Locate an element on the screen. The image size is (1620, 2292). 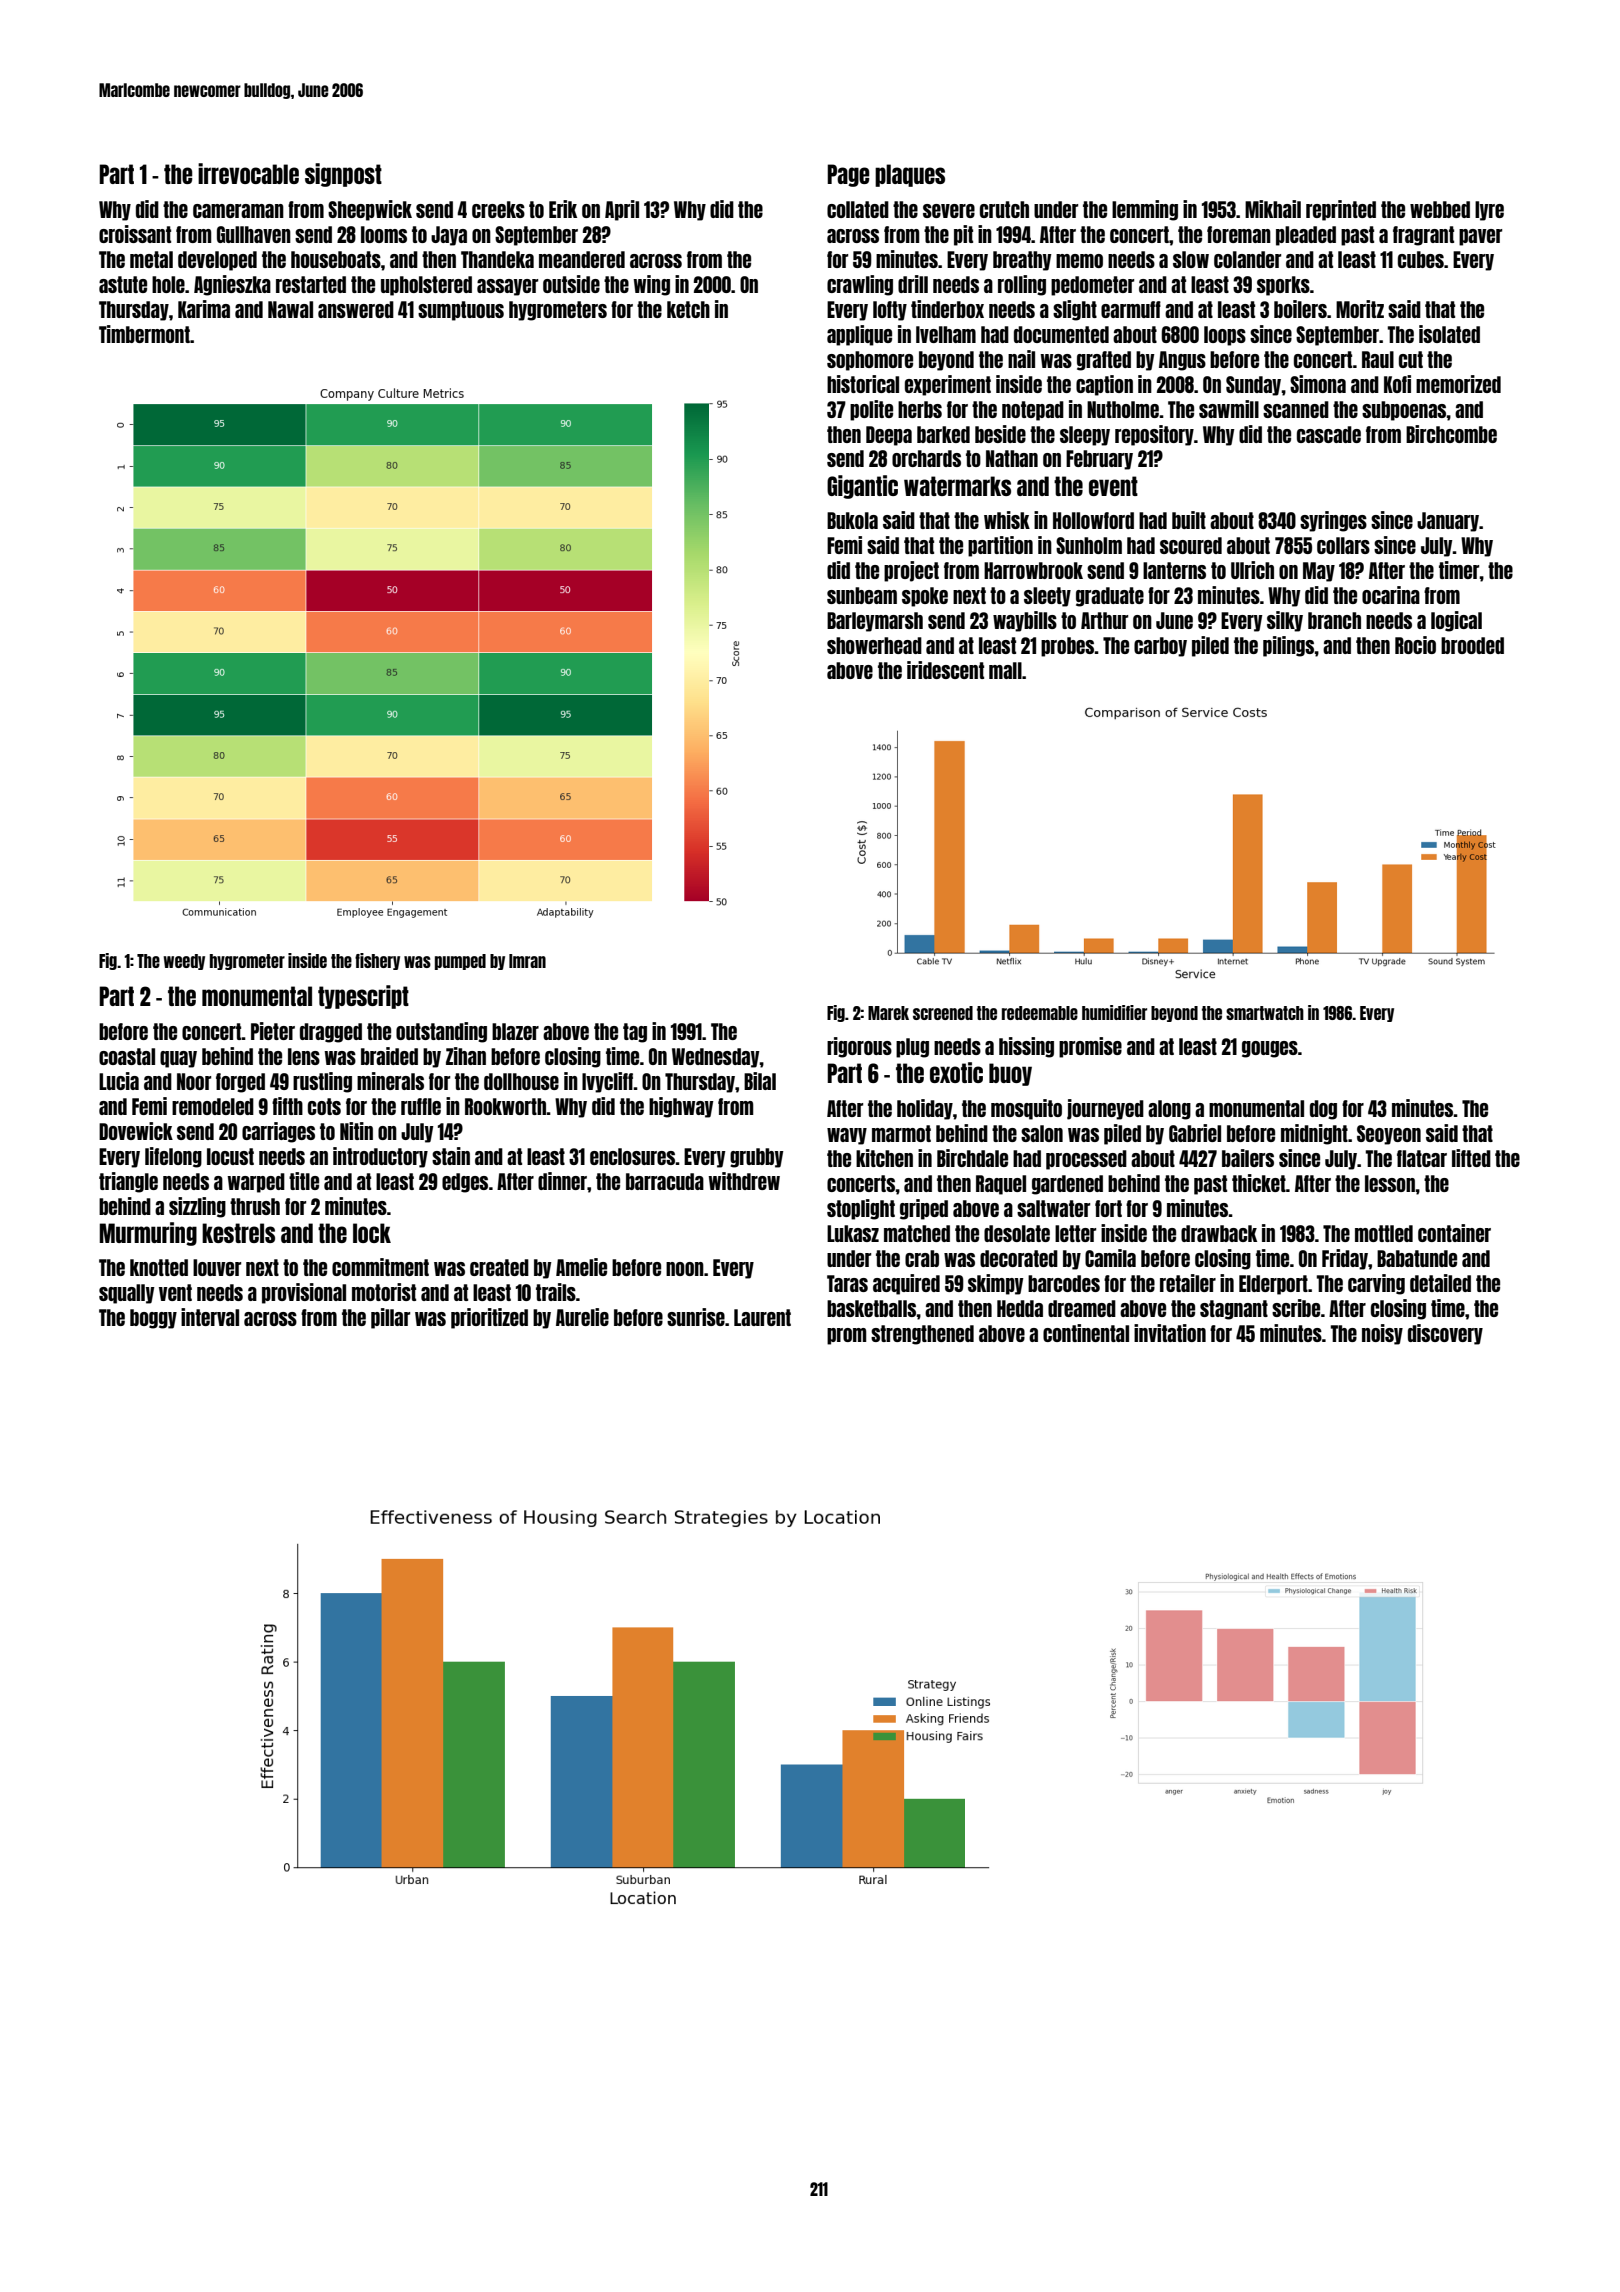
answered is located at coordinates (356, 309).
